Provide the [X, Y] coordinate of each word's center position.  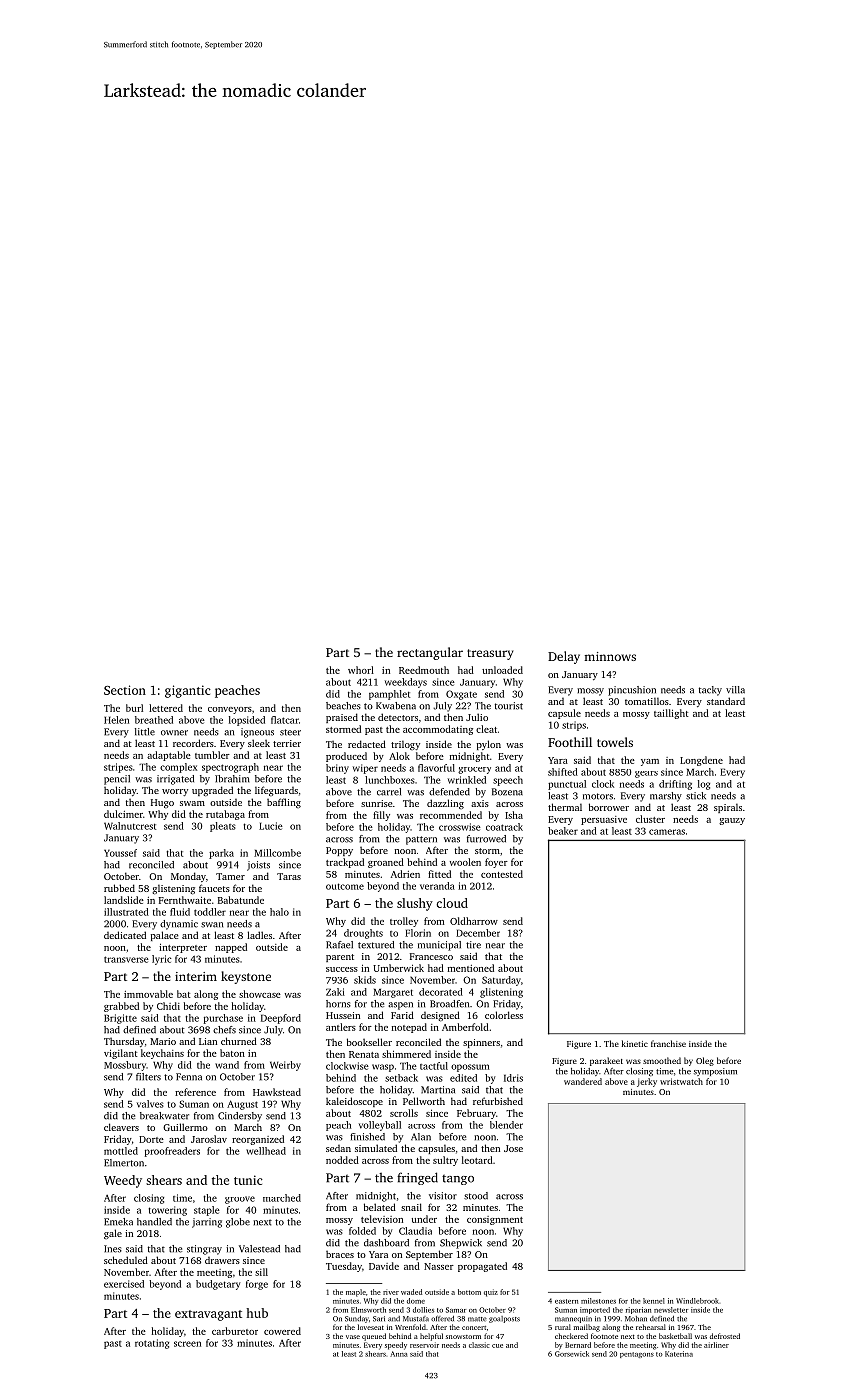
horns [338, 1004]
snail [411, 1207]
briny [337, 769]
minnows [610, 656]
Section [125, 690]
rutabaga [225, 815]
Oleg [705, 1061]
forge [257, 1285]
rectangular [430, 653]
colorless [504, 1015]
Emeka [118, 1222]
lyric [161, 960]
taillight [671, 714]
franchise [668, 1043]
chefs [224, 1030]
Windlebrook [697, 1301]
